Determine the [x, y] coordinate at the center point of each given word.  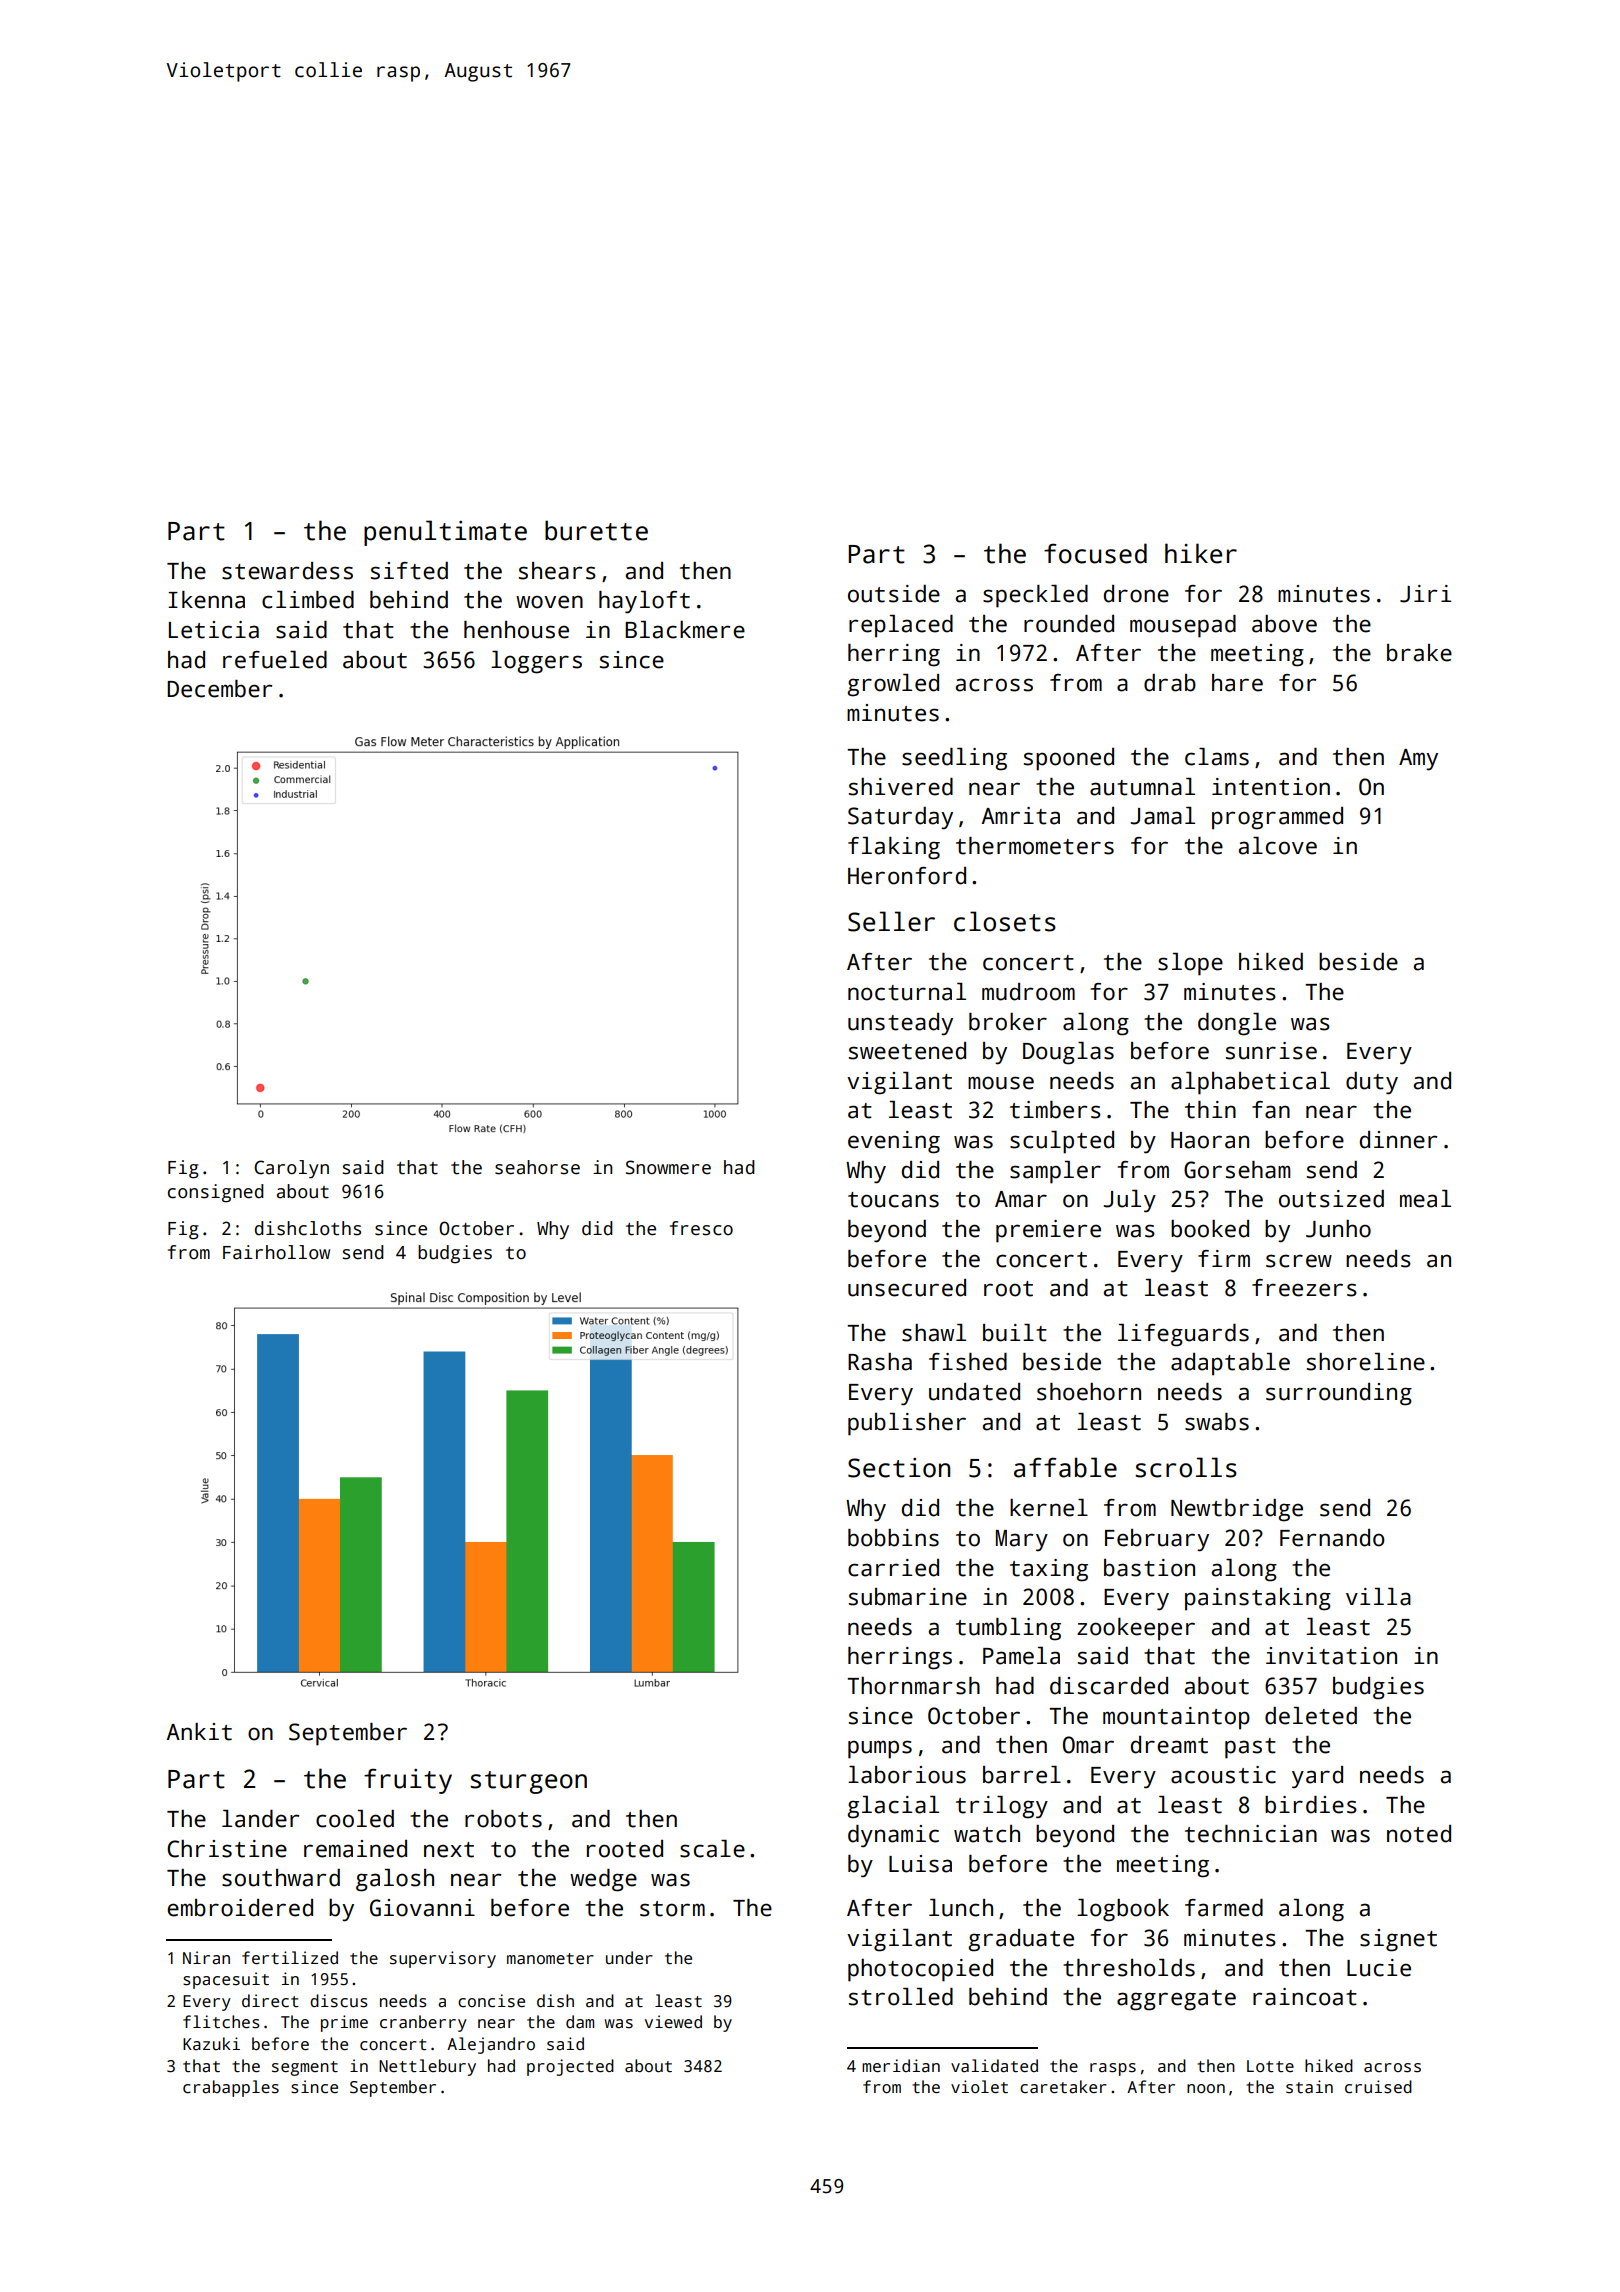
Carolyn [291, 1169]
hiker [1201, 553]
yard [1317, 1777]
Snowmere [668, 1167]
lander [260, 1819]
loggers [536, 662]
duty [1372, 1083]
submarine [908, 1597]
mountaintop [1176, 1718]
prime [344, 2023]
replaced [901, 626]
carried [893, 1568]
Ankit [199, 1732]
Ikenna [206, 600]
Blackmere [685, 630]
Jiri [1425, 594]
